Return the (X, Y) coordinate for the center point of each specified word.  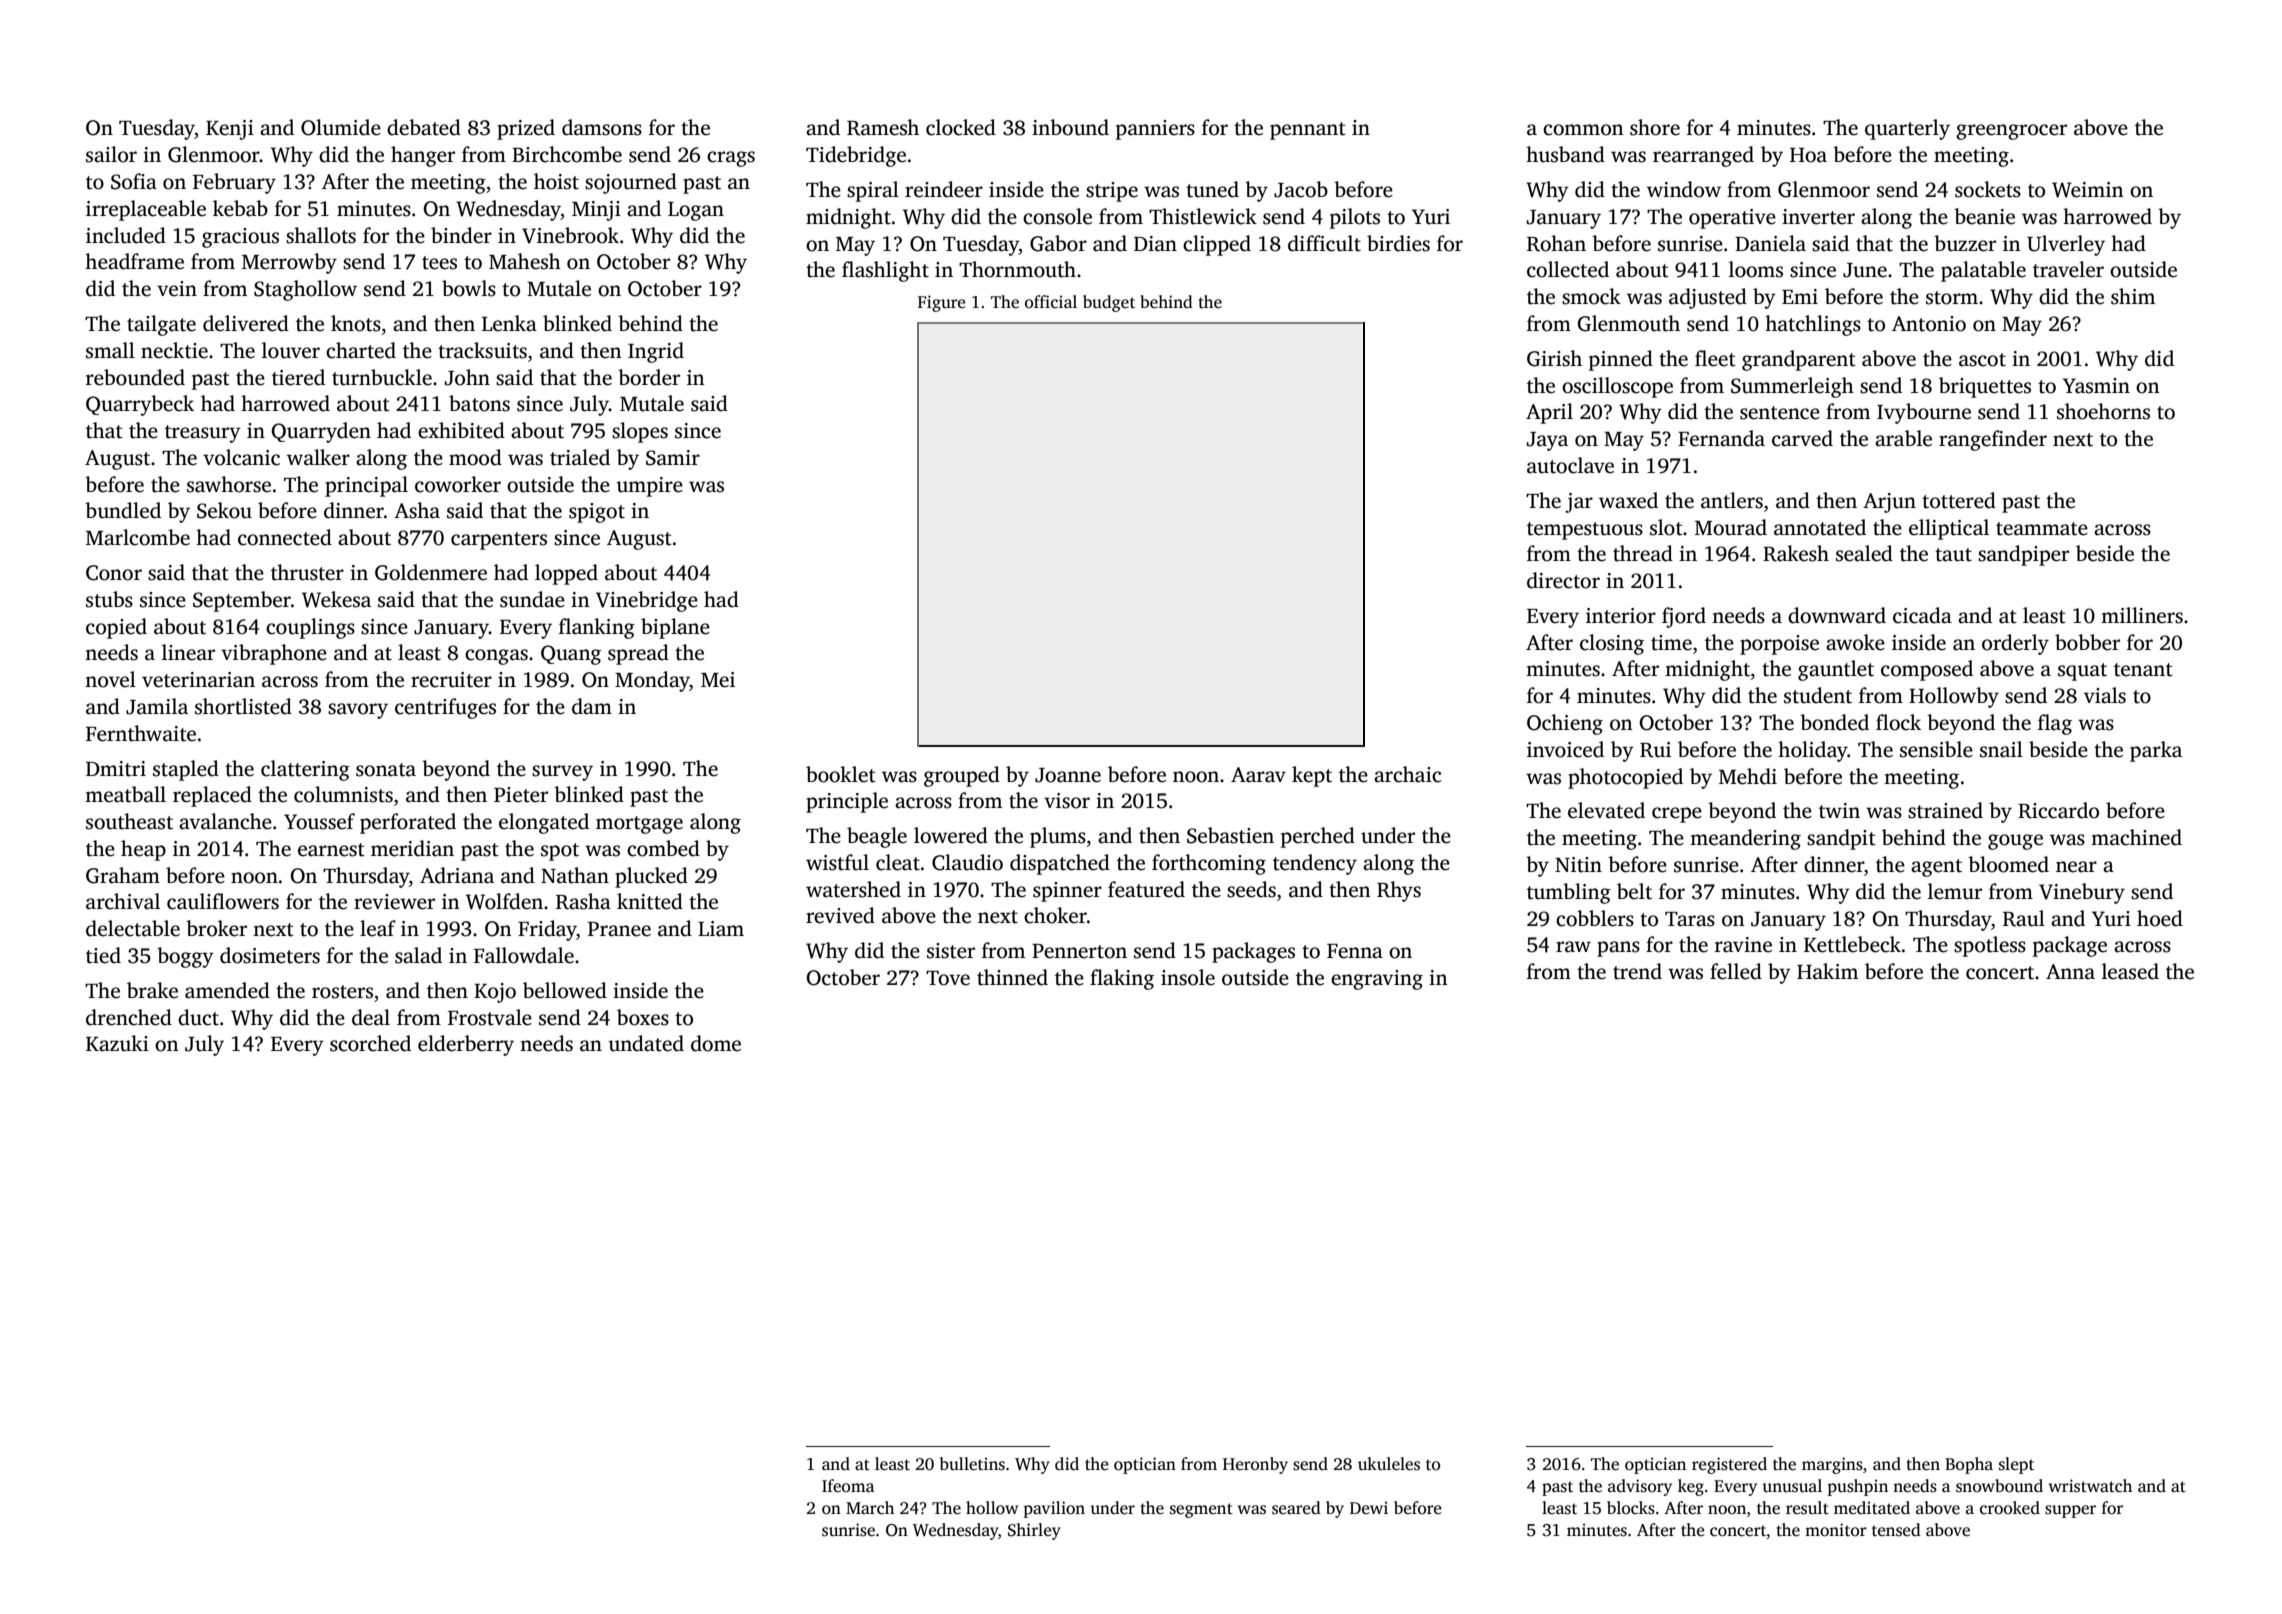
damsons (602, 127)
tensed (1896, 1530)
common (1583, 130)
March (870, 1508)
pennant (1308, 131)
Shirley (1034, 1531)
